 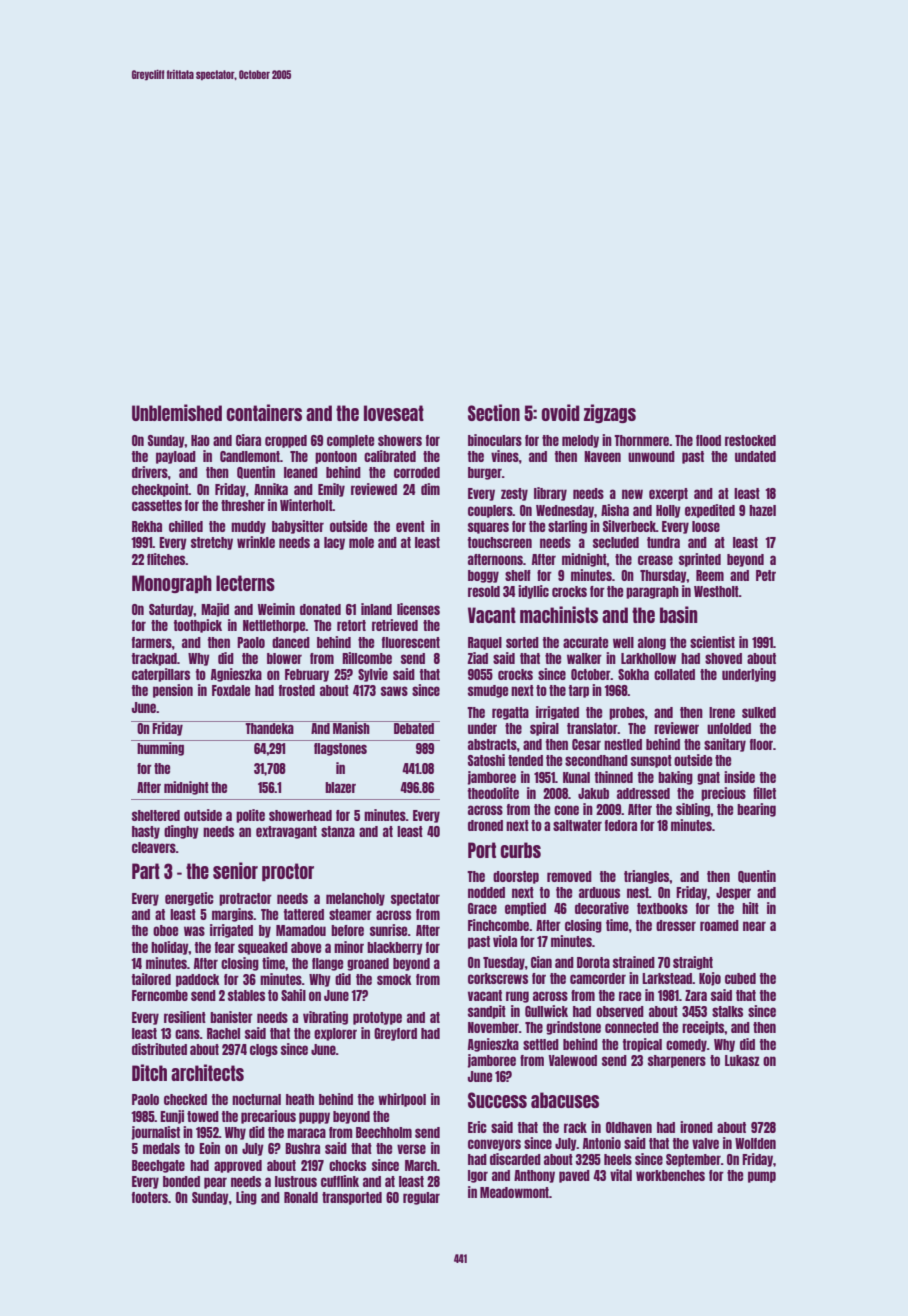 What do you see at coordinates (231, 690) in the page?
I see `Foxdale` at bounding box center [231, 690].
